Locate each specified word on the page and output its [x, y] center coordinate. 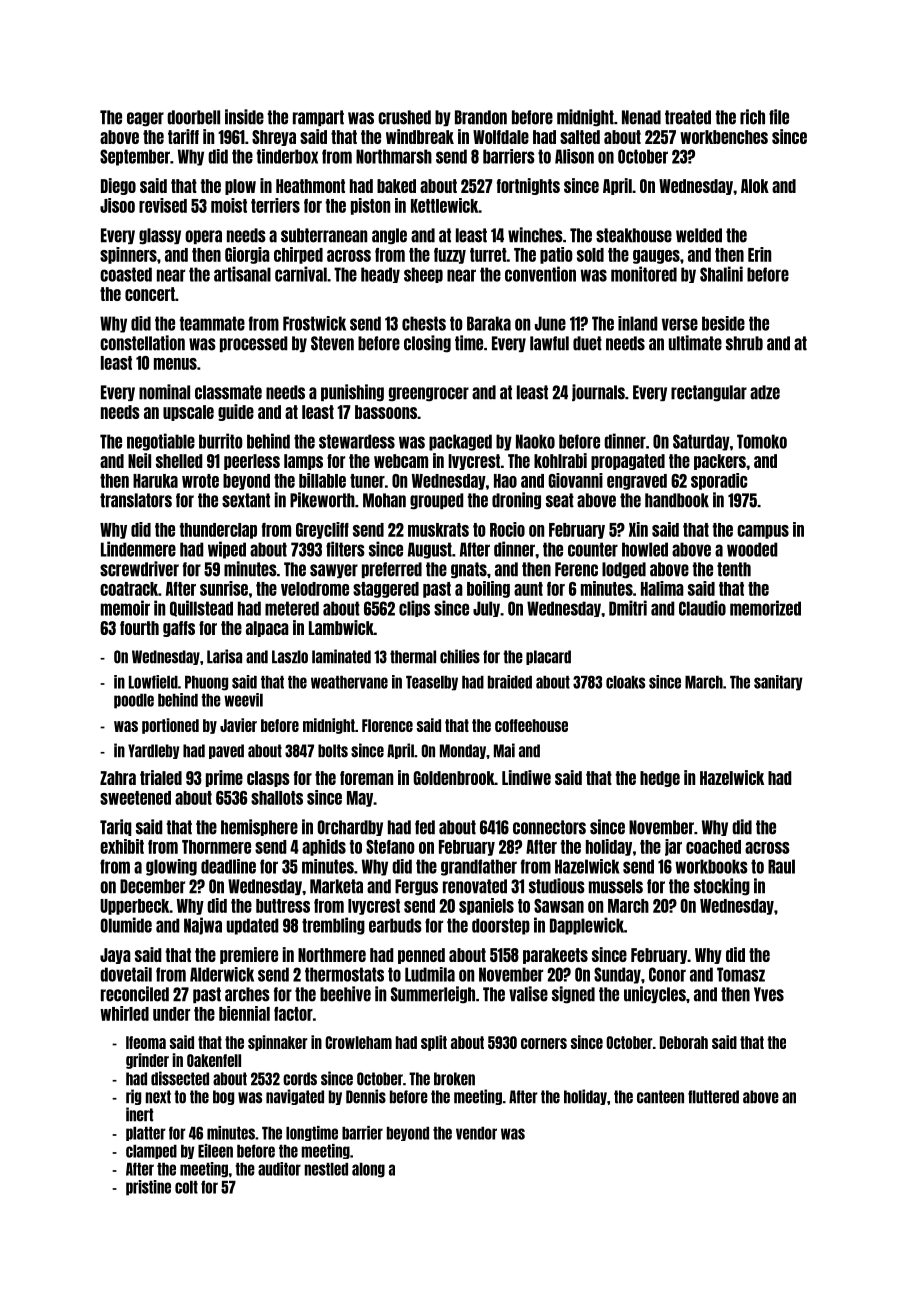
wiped [227, 550]
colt [186, 1187]
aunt [528, 589]
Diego [118, 186]
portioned [170, 726]
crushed [404, 117]
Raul [781, 866]
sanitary [778, 683]
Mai [504, 750]
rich [752, 117]
